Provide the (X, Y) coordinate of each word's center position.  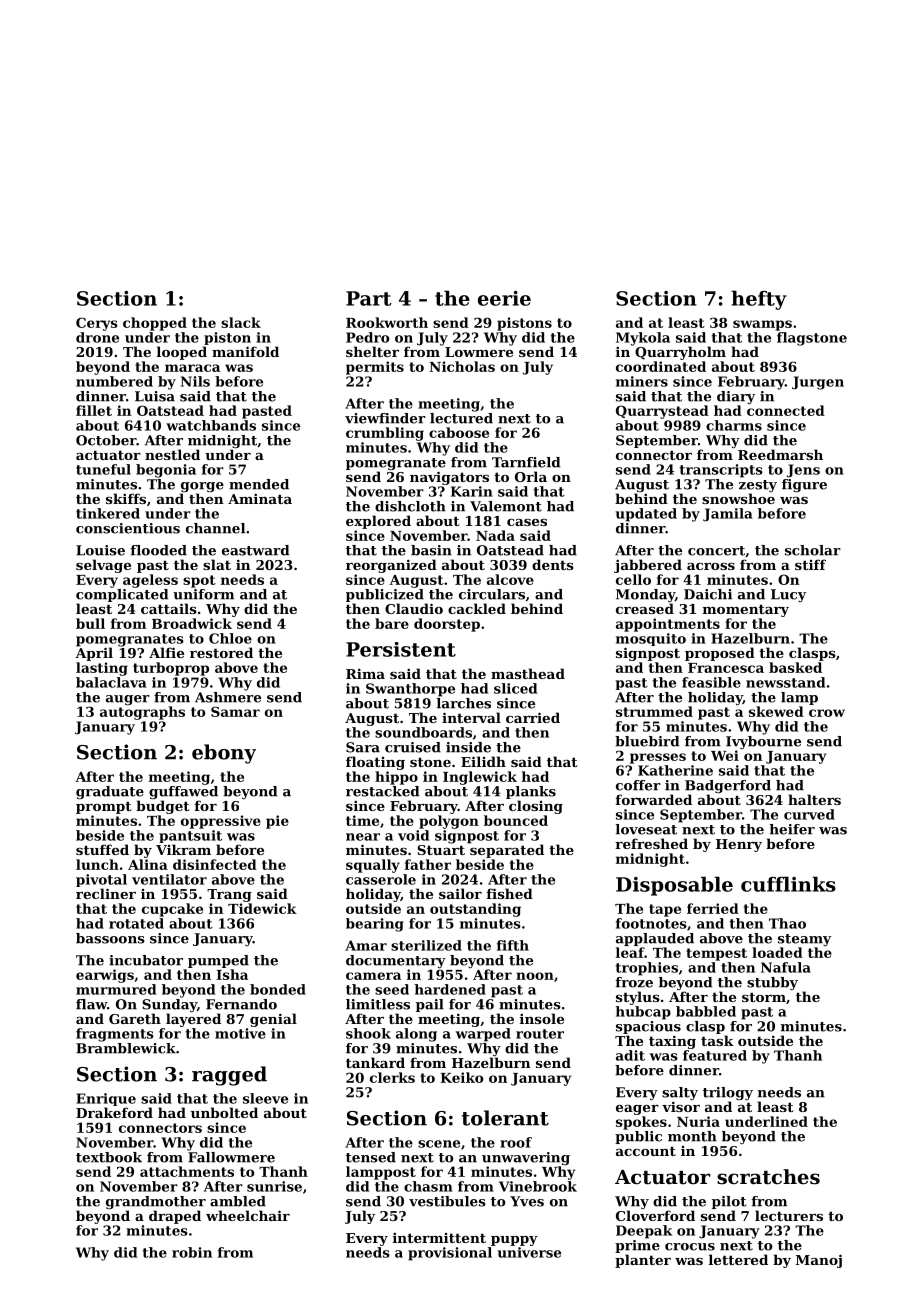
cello (633, 579)
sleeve (265, 1098)
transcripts (721, 471)
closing (536, 807)
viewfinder (385, 418)
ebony (224, 754)
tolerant (505, 1118)
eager (637, 1110)
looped (182, 353)
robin (192, 1252)
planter (643, 1261)
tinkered (108, 513)
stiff (810, 564)
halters (814, 799)
